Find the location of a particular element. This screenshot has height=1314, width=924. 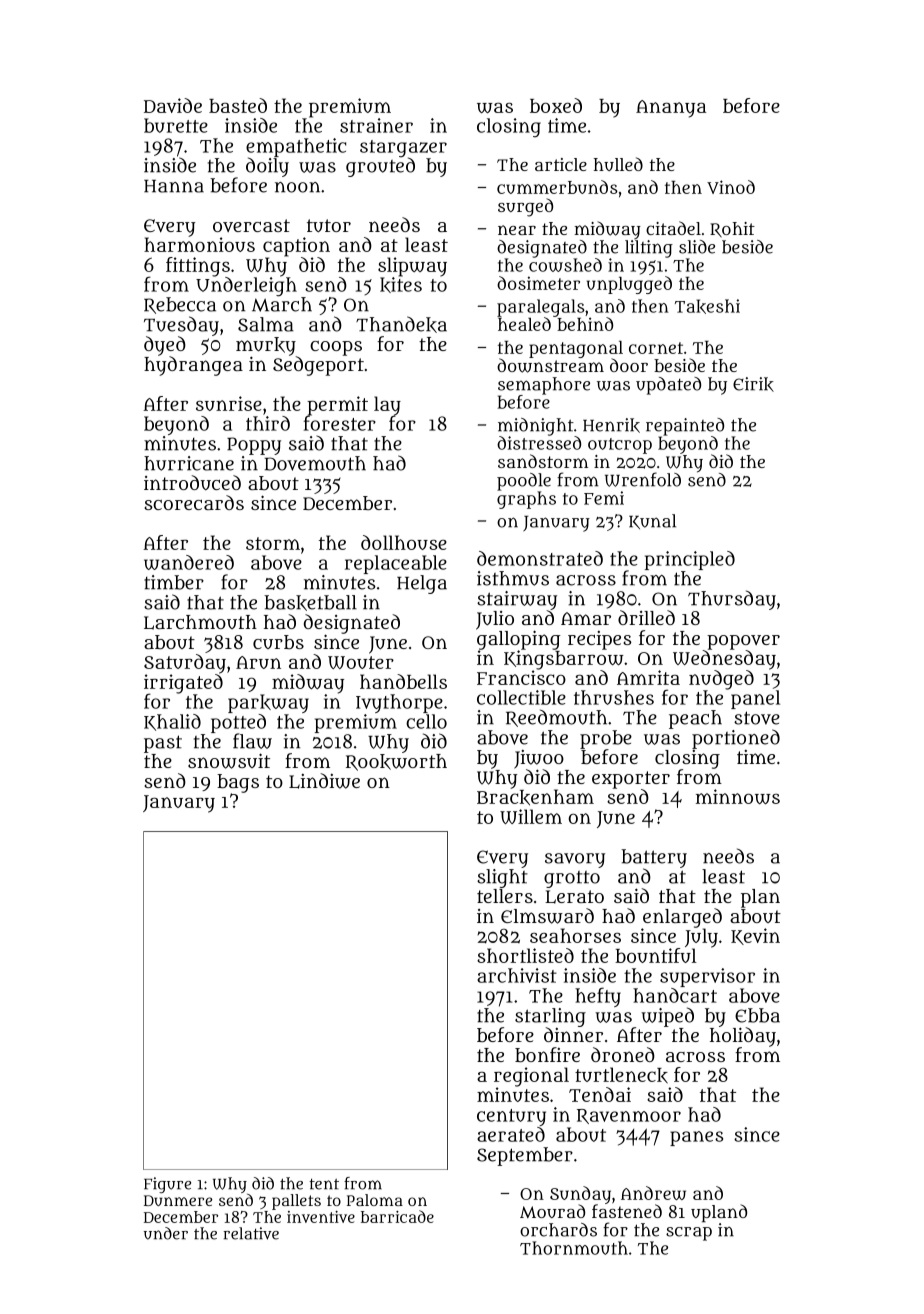

boxed is located at coordinates (556, 105).
